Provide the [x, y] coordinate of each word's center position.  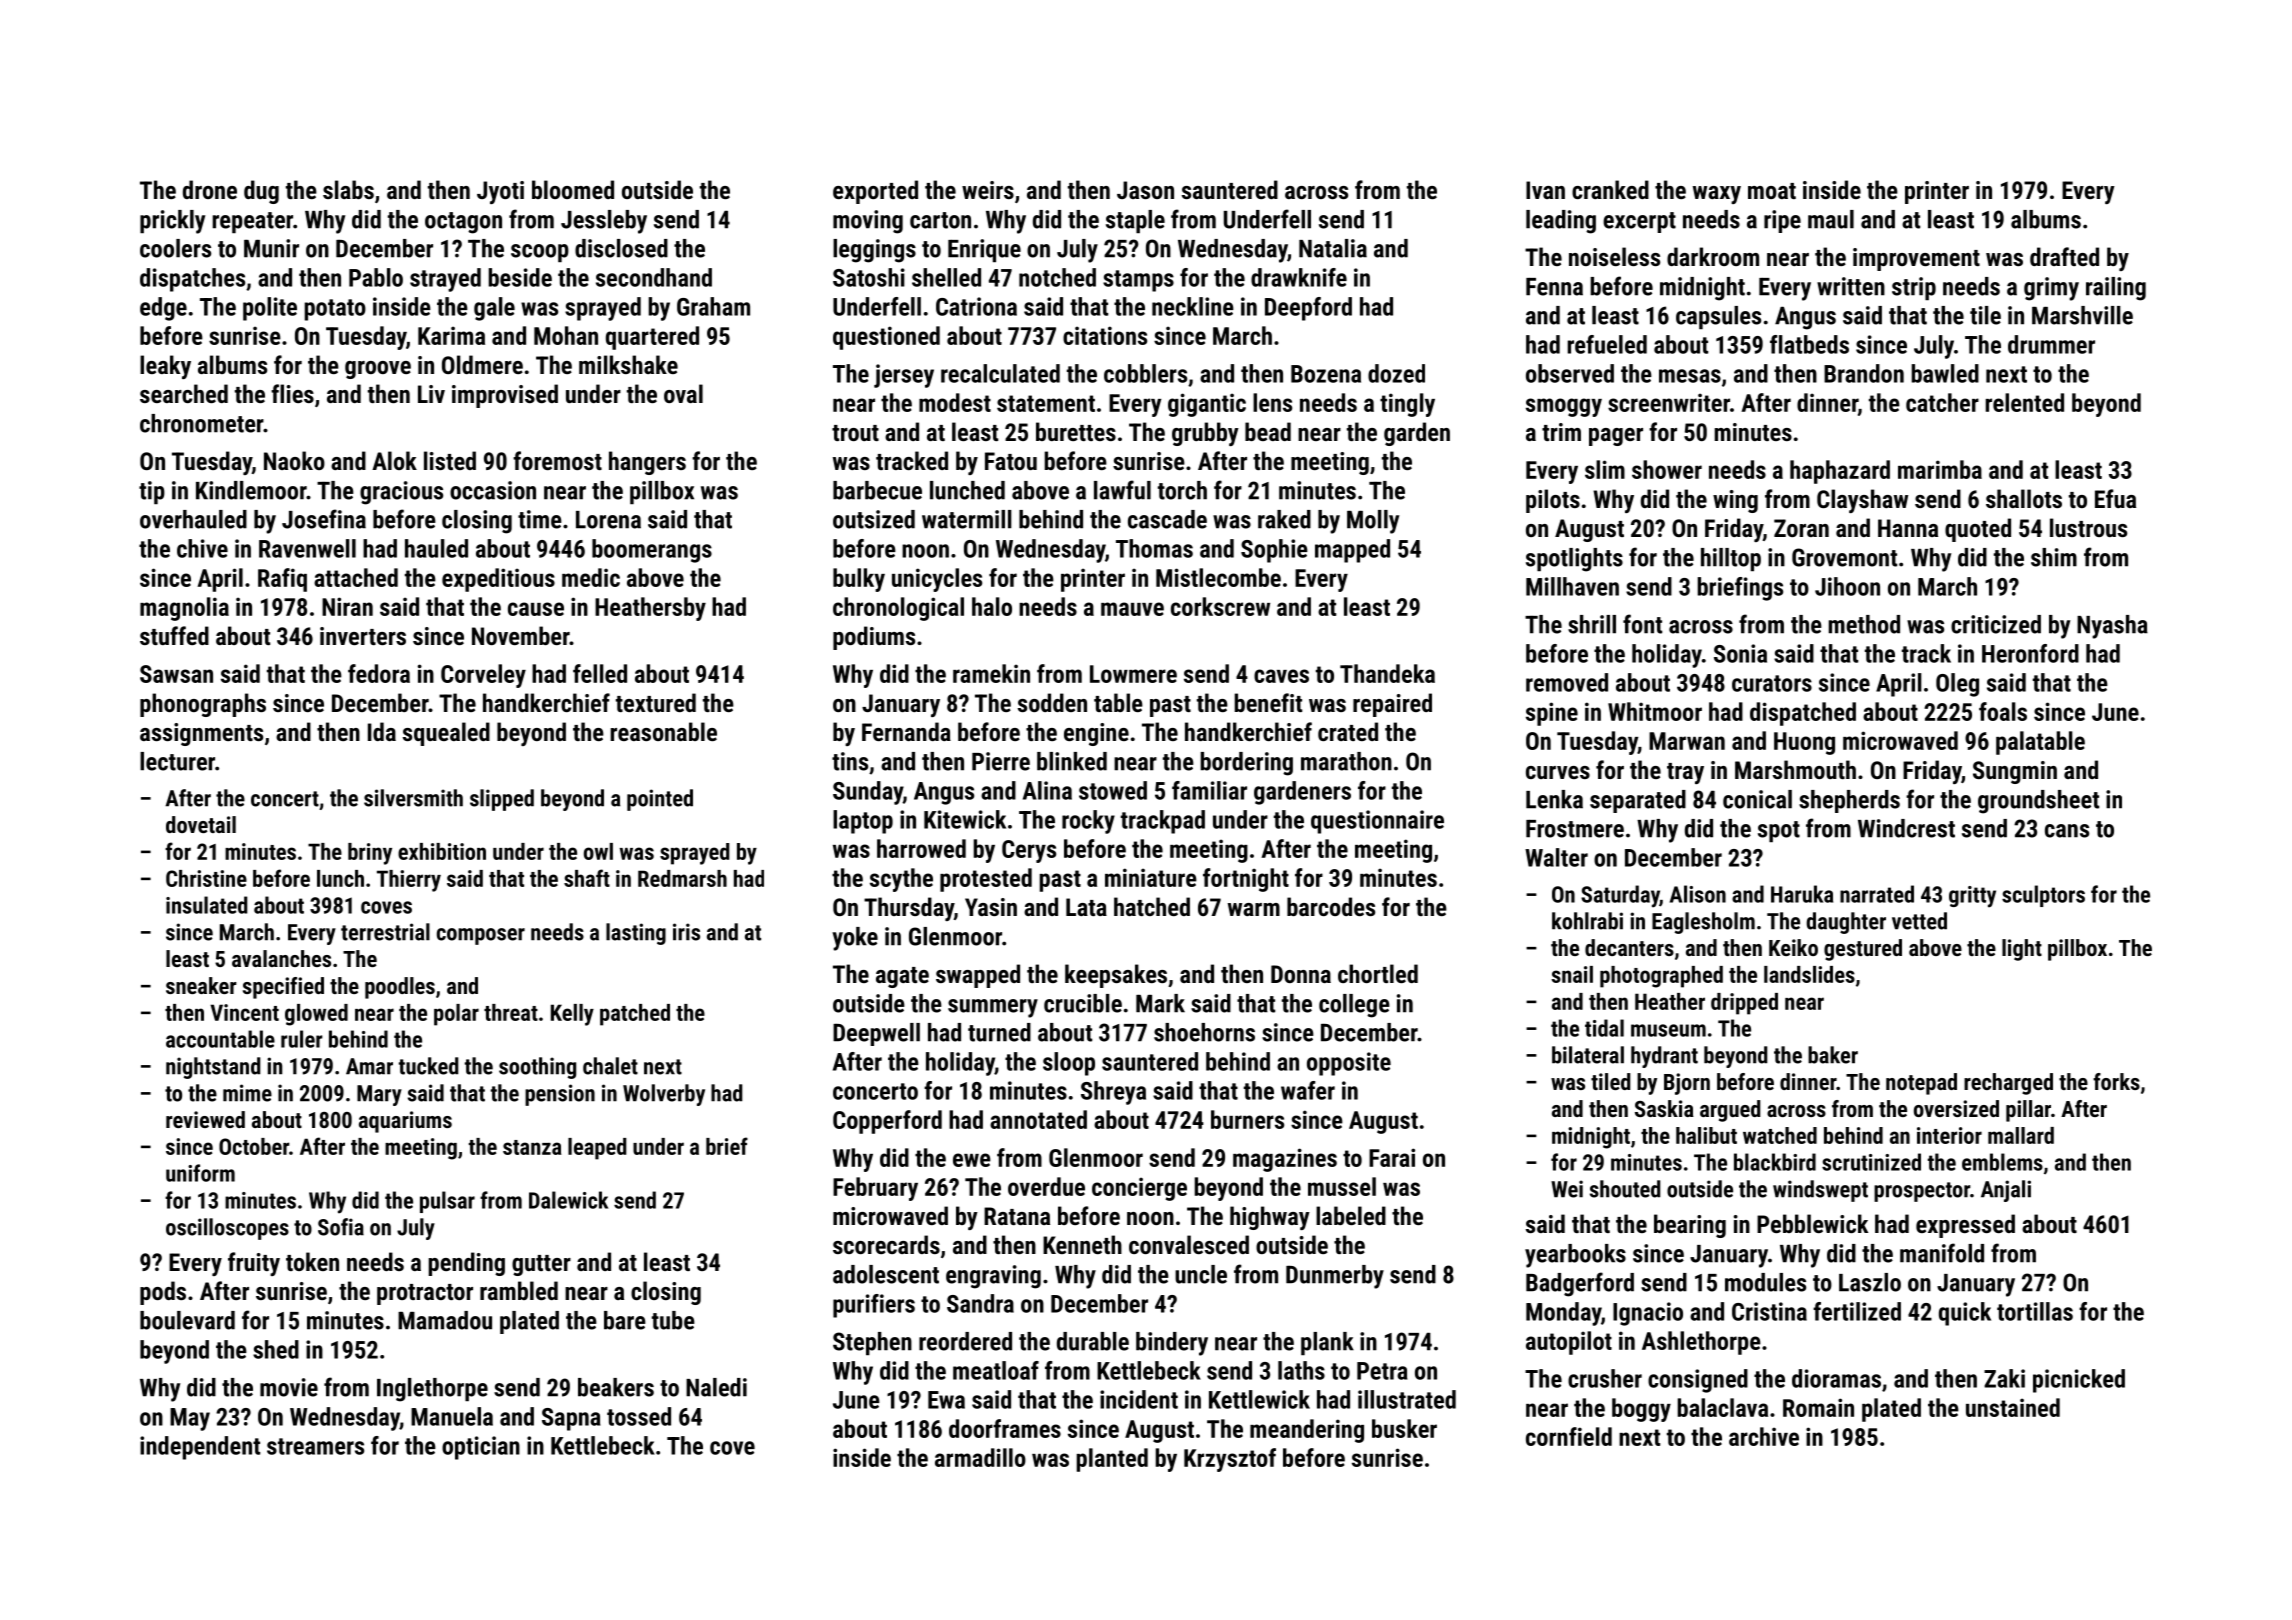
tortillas [2035, 1311]
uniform [200, 1173]
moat [1772, 191]
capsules [1718, 317]
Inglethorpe [432, 1390]
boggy [1641, 1410]
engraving [993, 1277]
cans [2067, 831]
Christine [206, 878]
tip [152, 492]
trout [855, 433]
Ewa [946, 1400]
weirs [988, 190]
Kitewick [965, 819]
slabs [348, 189]
